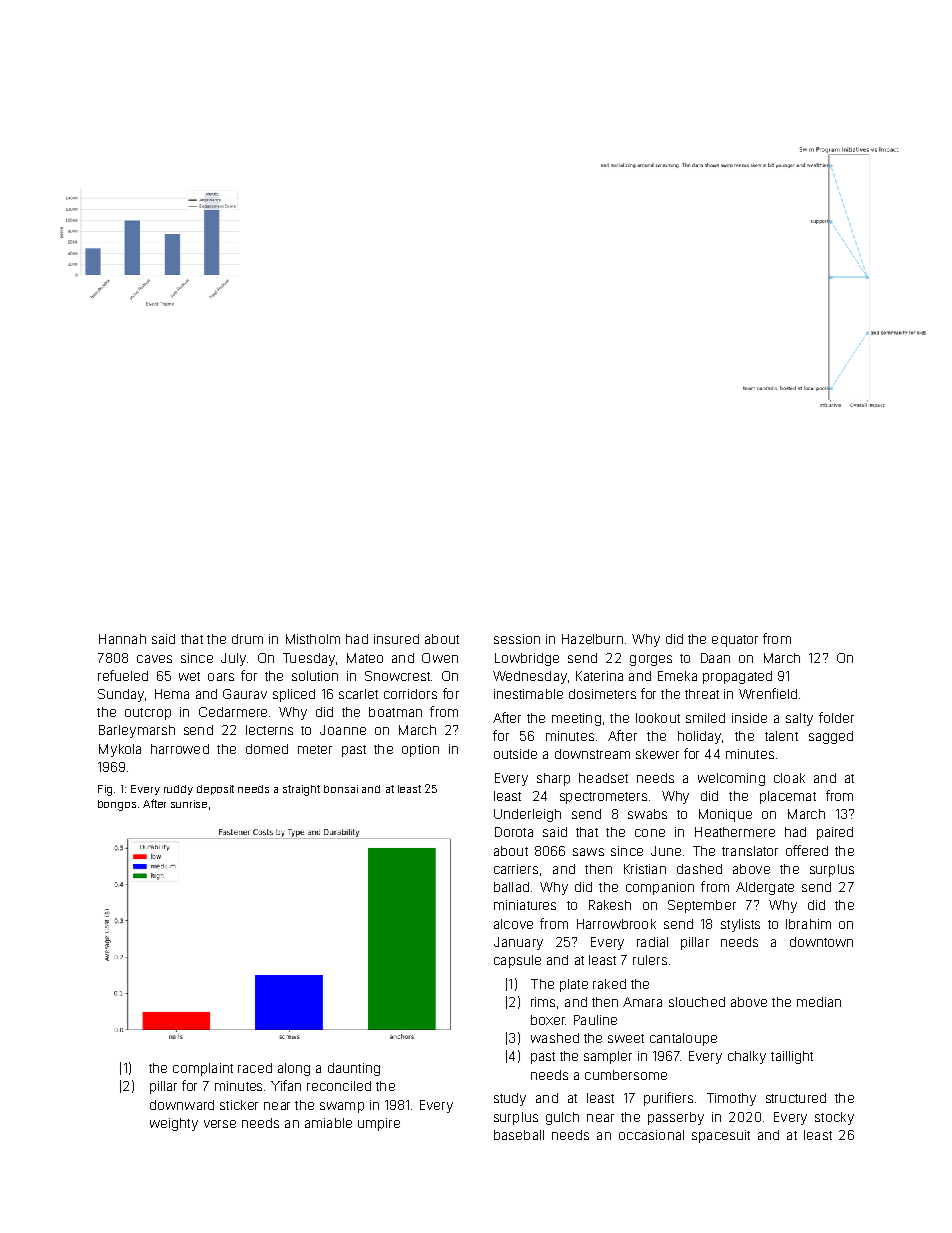 The image size is (952, 1233). Describe the element at coordinates (650, 960) in the image. I see `rulers` at that location.
